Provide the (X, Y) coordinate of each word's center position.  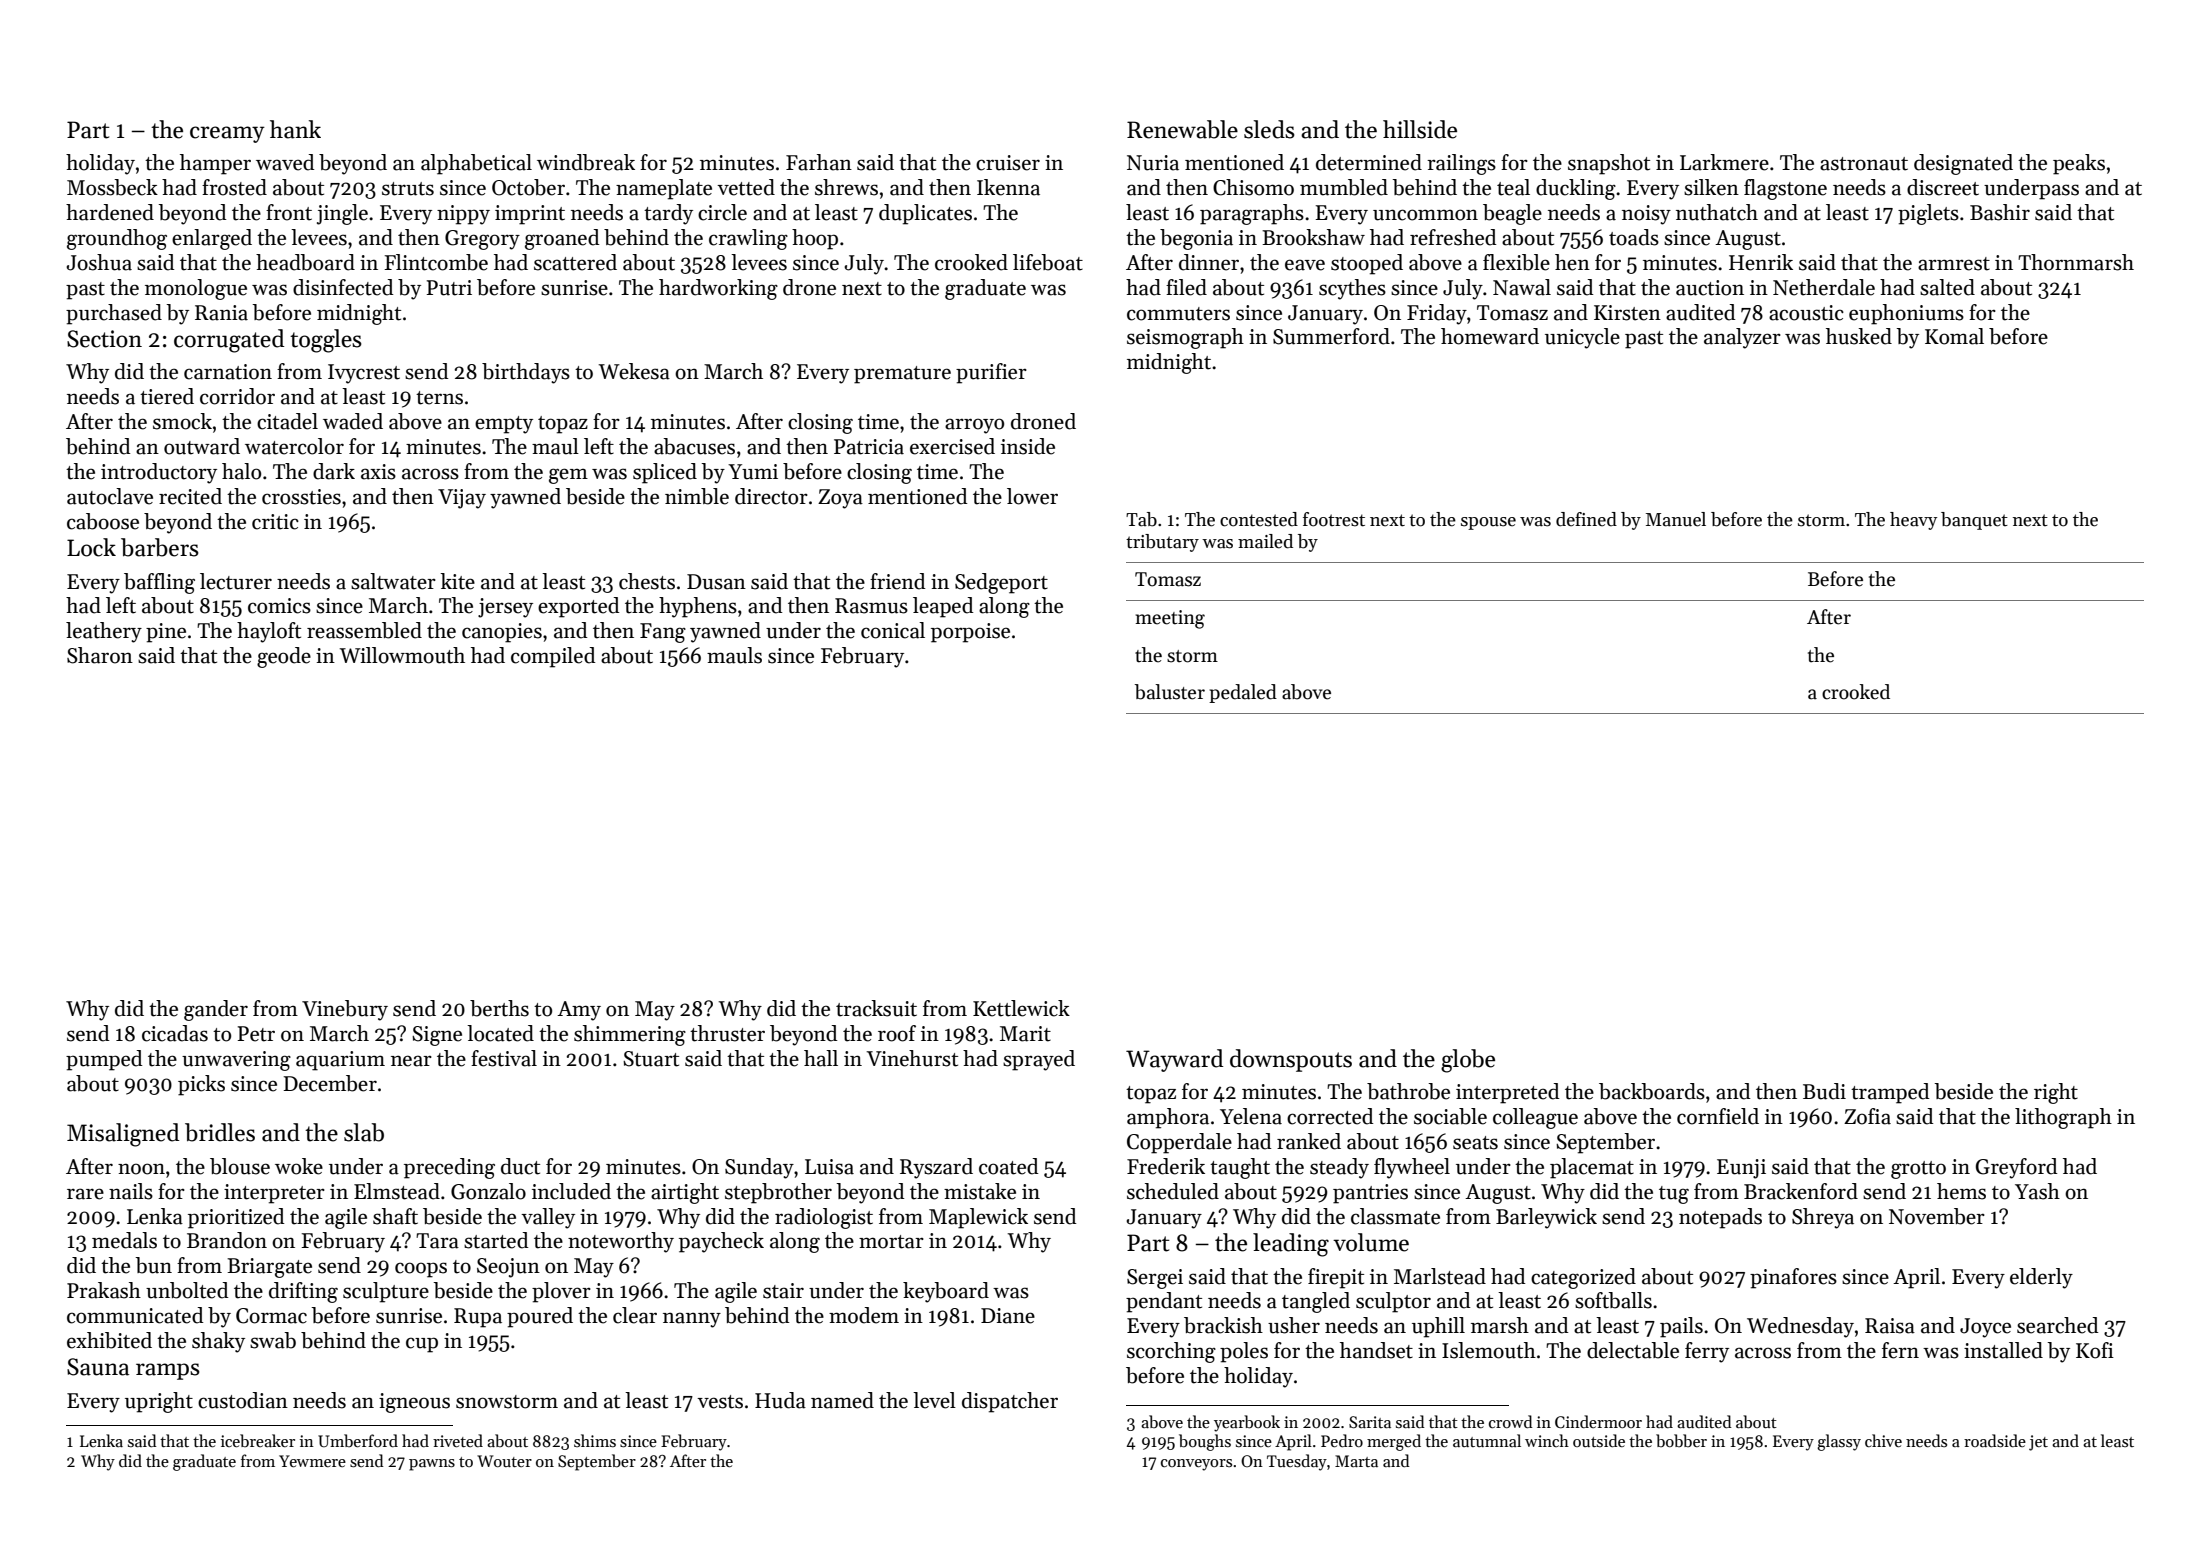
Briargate (269, 1268)
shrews (846, 187)
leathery (104, 632)
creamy (227, 134)
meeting (1170, 619)
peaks (2079, 164)
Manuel (1676, 519)
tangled (1316, 1302)
